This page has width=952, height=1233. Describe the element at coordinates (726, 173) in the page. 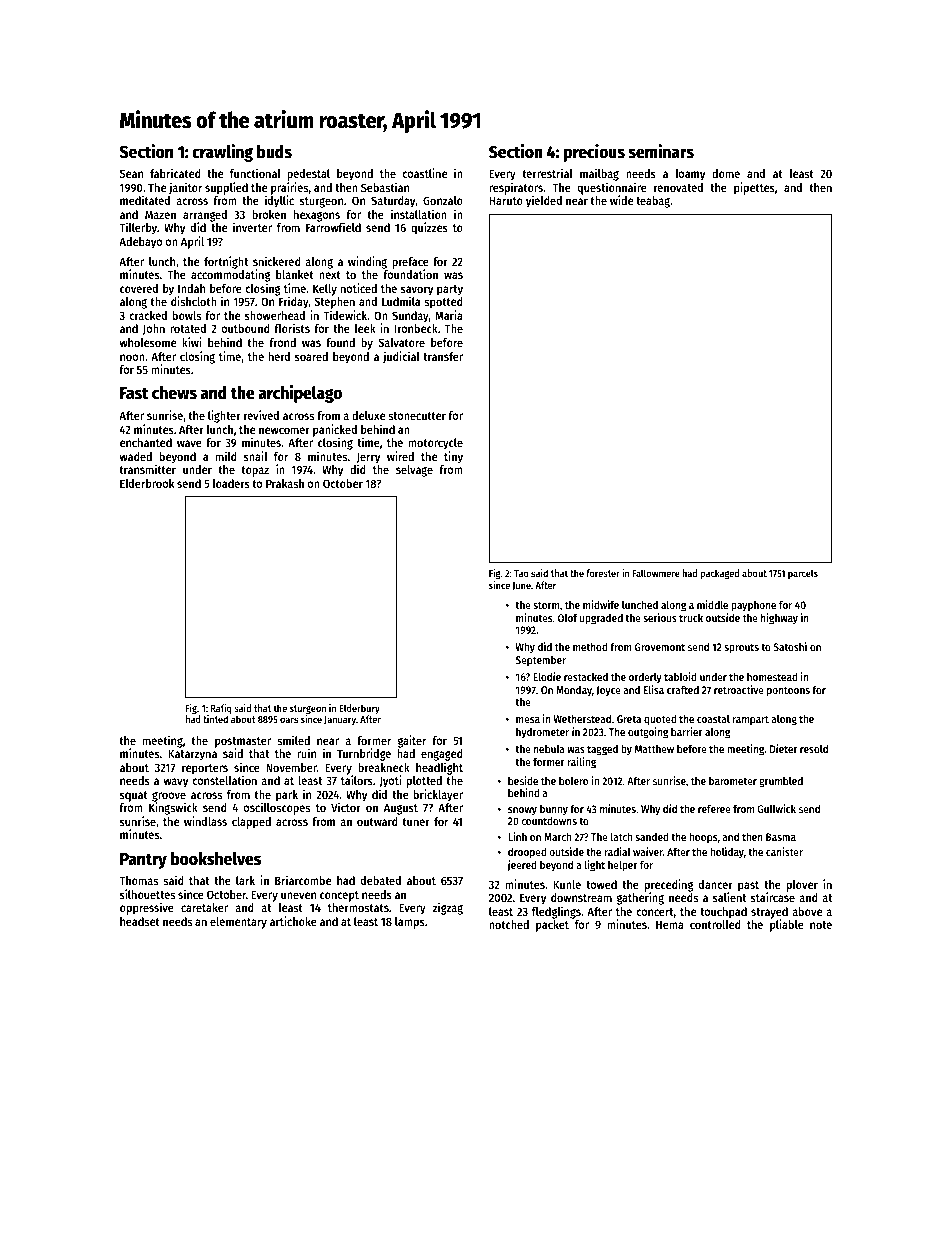

I see `dome` at that location.
